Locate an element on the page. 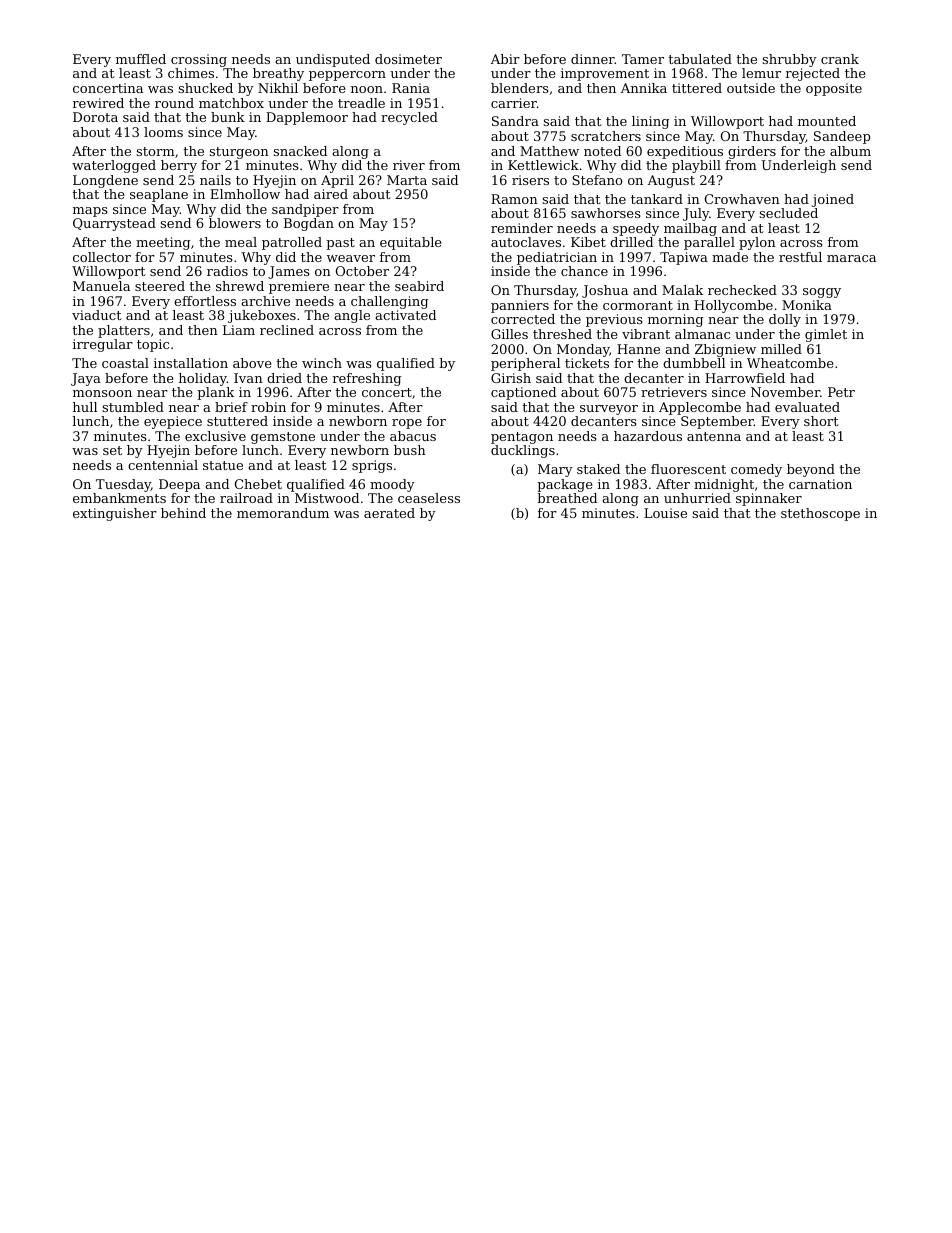  breathed is located at coordinates (567, 498).
